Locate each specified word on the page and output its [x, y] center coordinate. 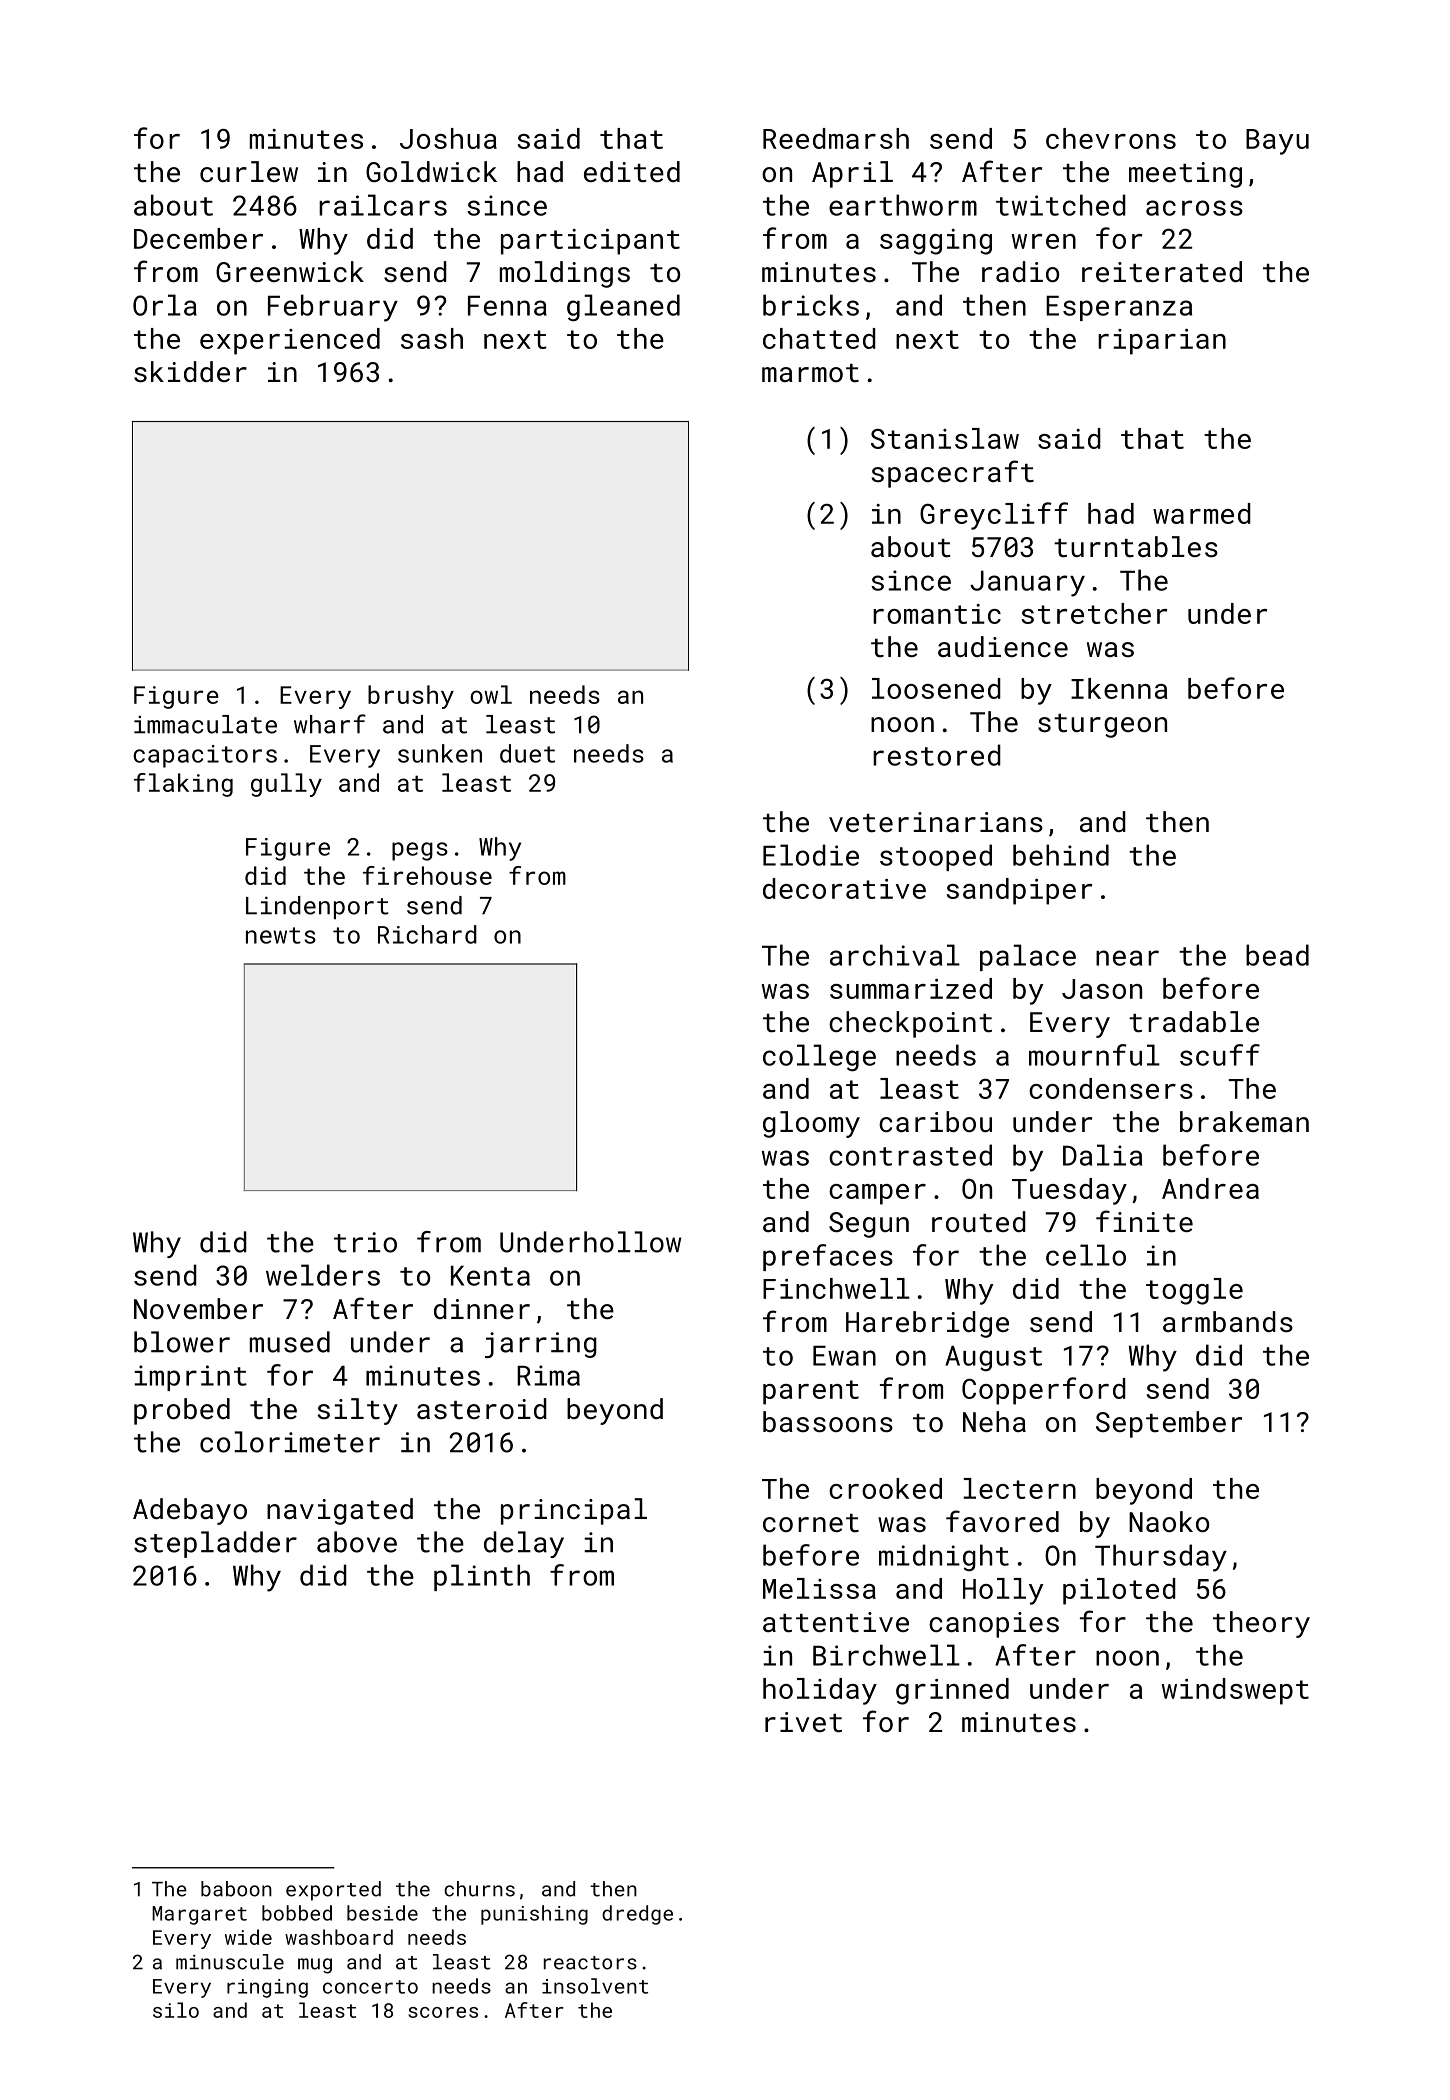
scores [443, 2012]
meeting [1185, 175]
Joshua [448, 138]
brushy [411, 697]
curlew [249, 171]
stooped [936, 857]
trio [365, 1242]
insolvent [595, 1986]
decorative [844, 888]
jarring [541, 1345]
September [1169, 1424]
